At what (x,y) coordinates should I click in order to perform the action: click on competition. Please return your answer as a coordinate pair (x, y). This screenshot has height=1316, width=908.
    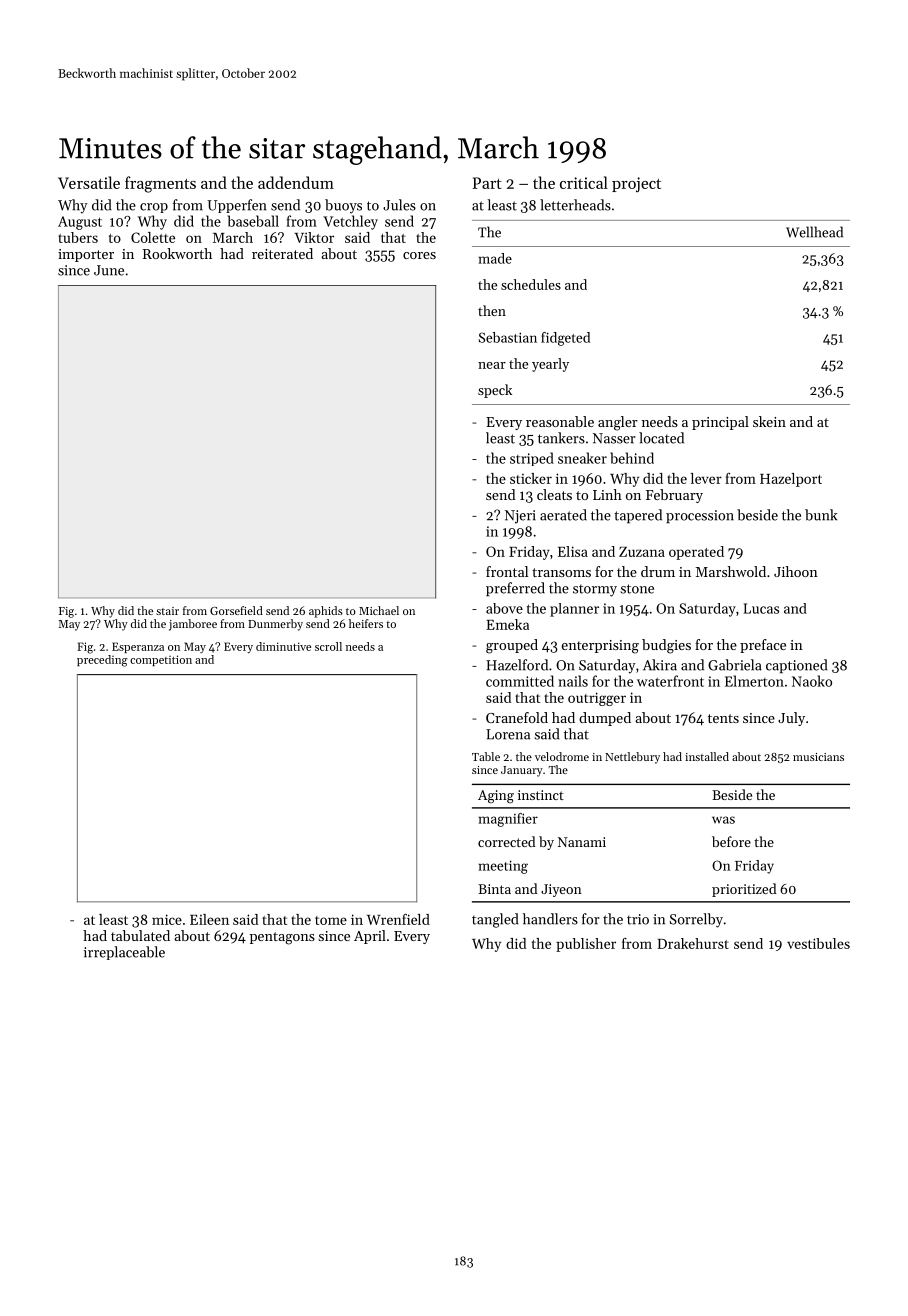
    Looking at the image, I should click on (161, 660).
